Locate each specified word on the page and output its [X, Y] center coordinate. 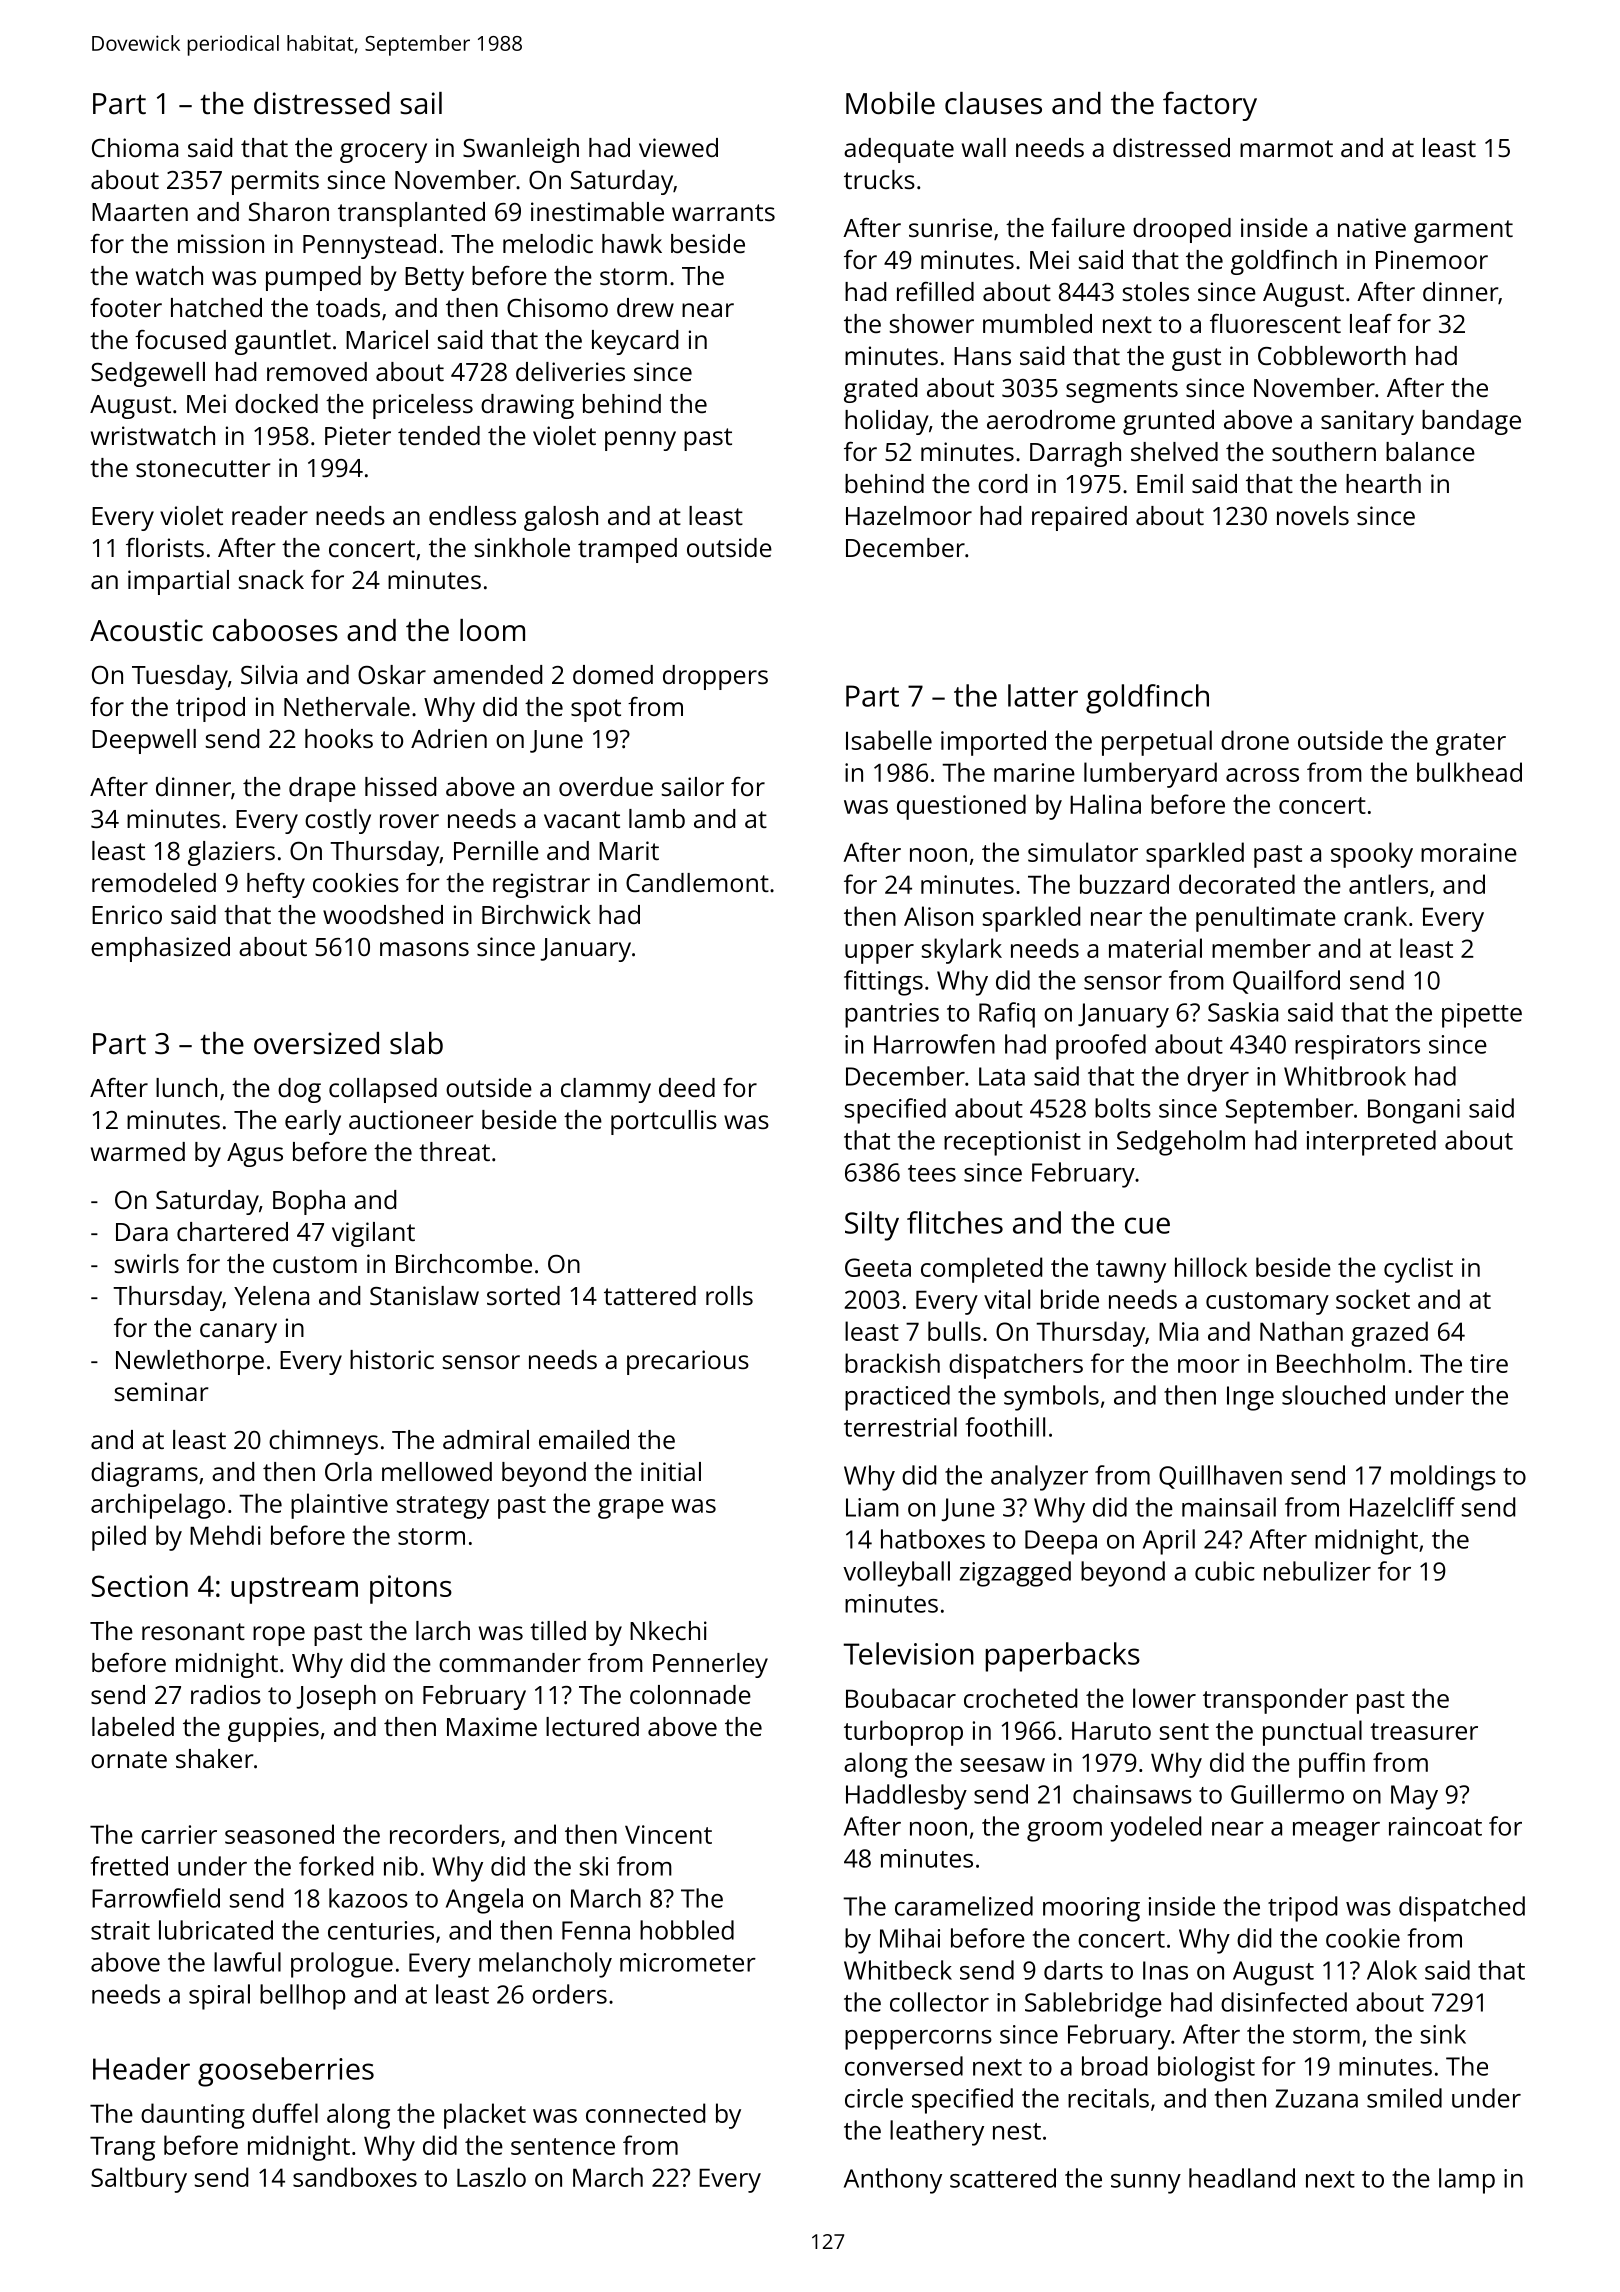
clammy [606, 1090]
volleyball [896, 1574]
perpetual [1157, 743]
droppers [715, 677]
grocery [383, 153]
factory [1210, 106]
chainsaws [1132, 1794]
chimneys [323, 1442]
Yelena [271, 1295]
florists [165, 547]
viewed [678, 147]
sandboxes [355, 2177]
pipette [1482, 1015]
